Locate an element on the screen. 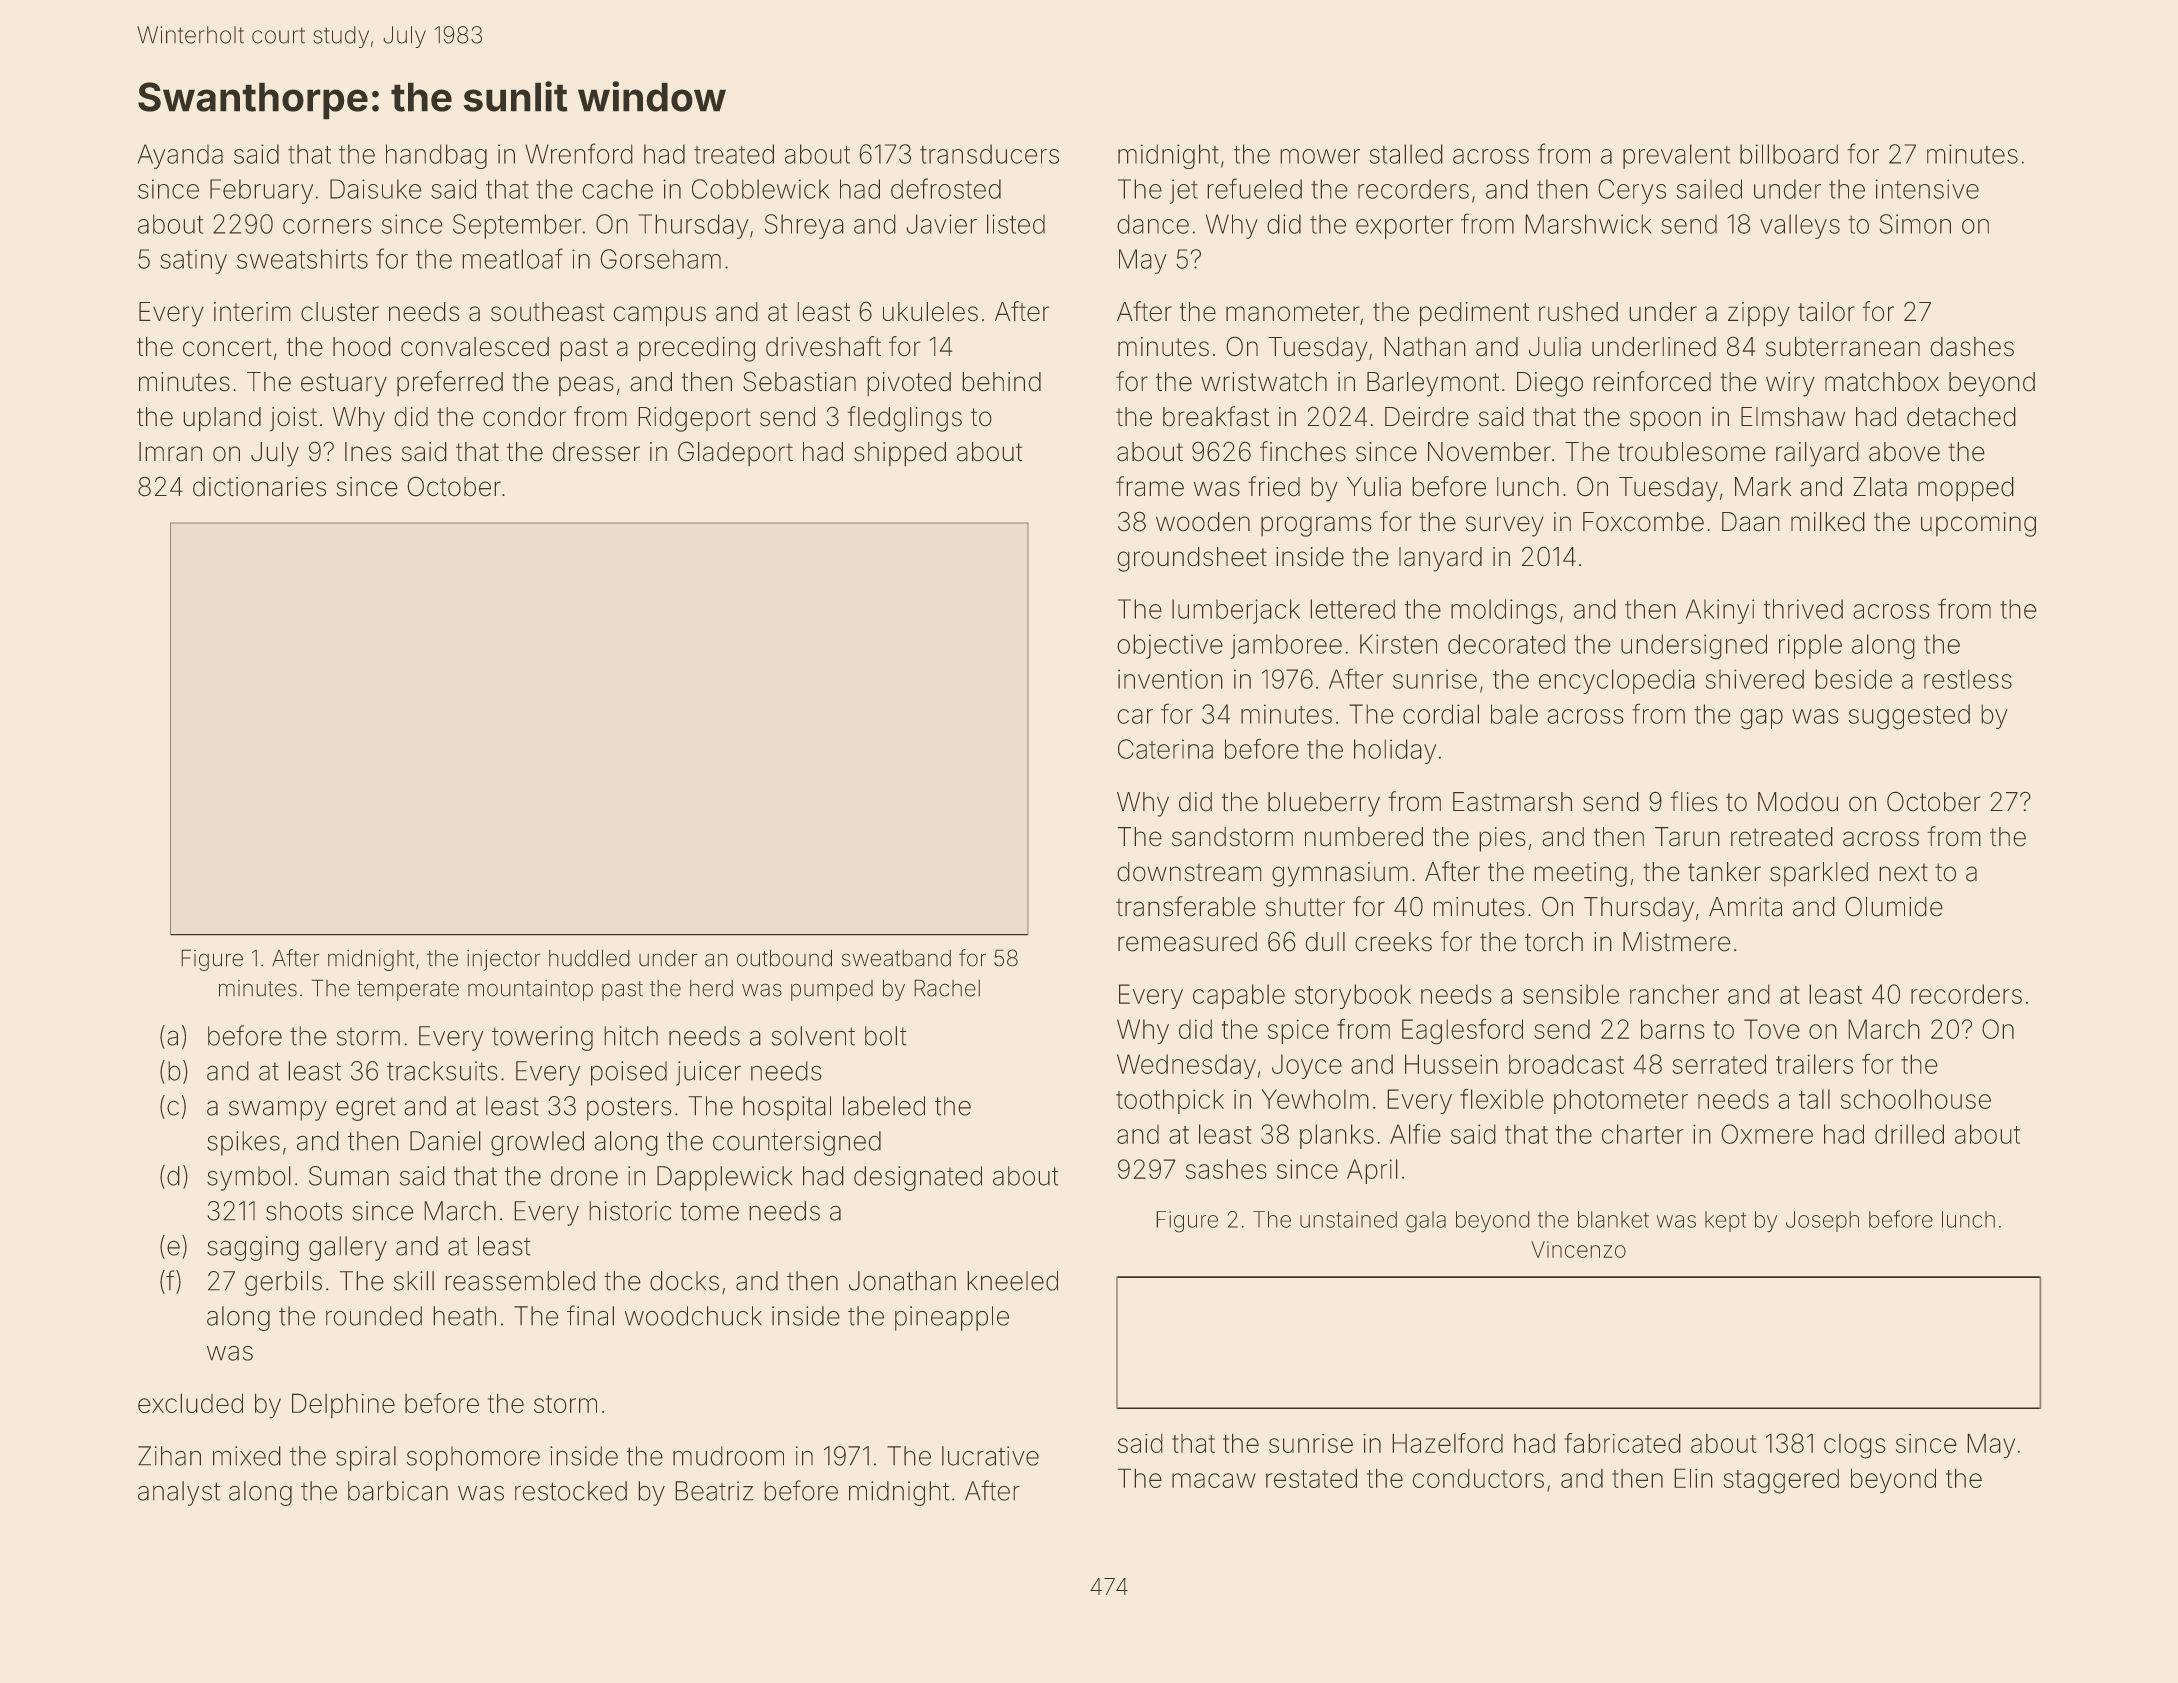 This screenshot has width=2178, height=1683. Wrenford is located at coordinates (579, 153).
